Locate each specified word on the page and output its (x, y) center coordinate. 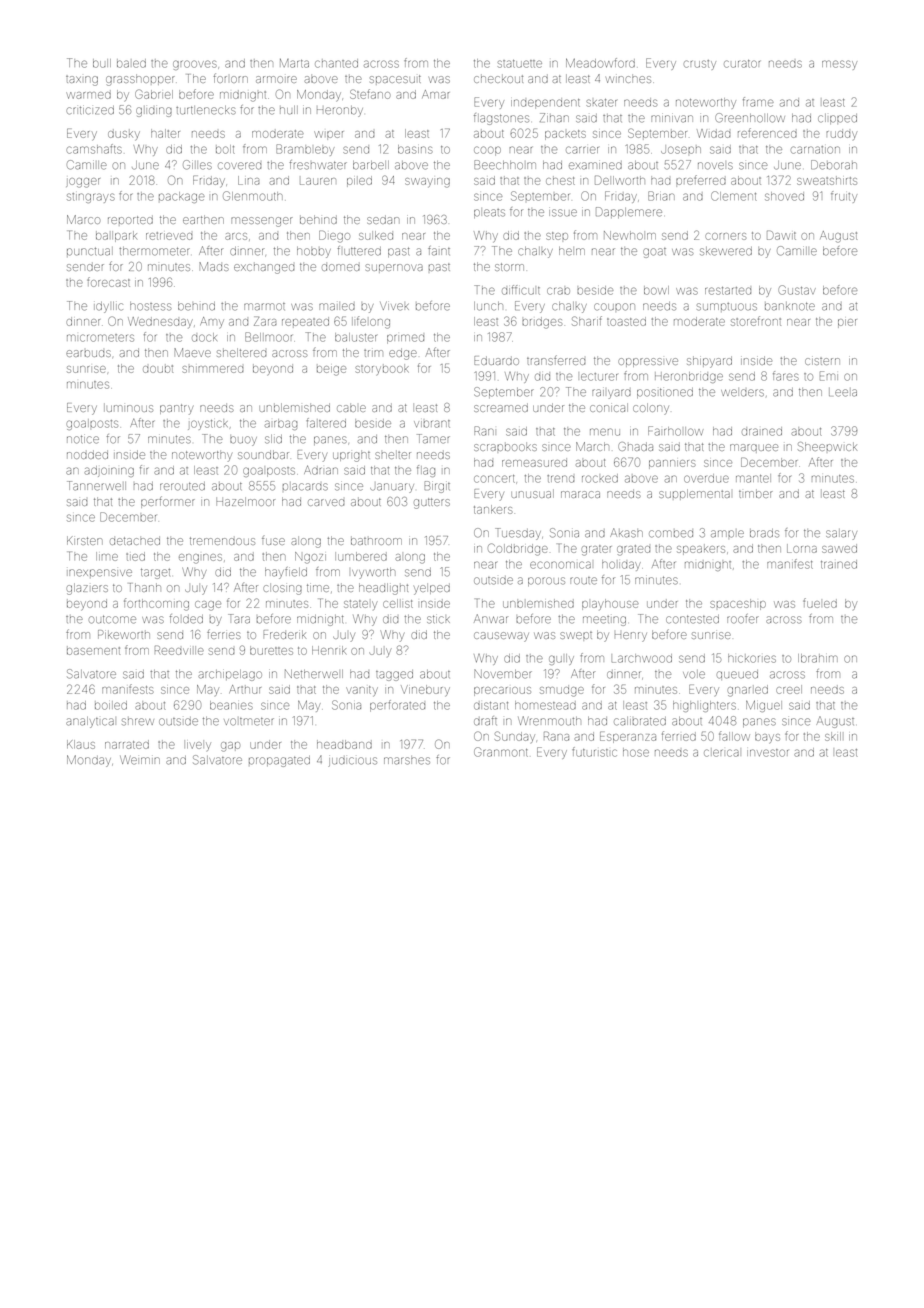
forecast (108, 282)
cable (351, 408)
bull (102, 63)
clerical (721, 752)
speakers (701, 549)
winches (628, 79)
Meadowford (600, 63)
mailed (337, 307)
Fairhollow (675, 431)
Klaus (81, 744)
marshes (407, 760)
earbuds (88, 353)
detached (135, 540)
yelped (432, 589)
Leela (843, 392)
